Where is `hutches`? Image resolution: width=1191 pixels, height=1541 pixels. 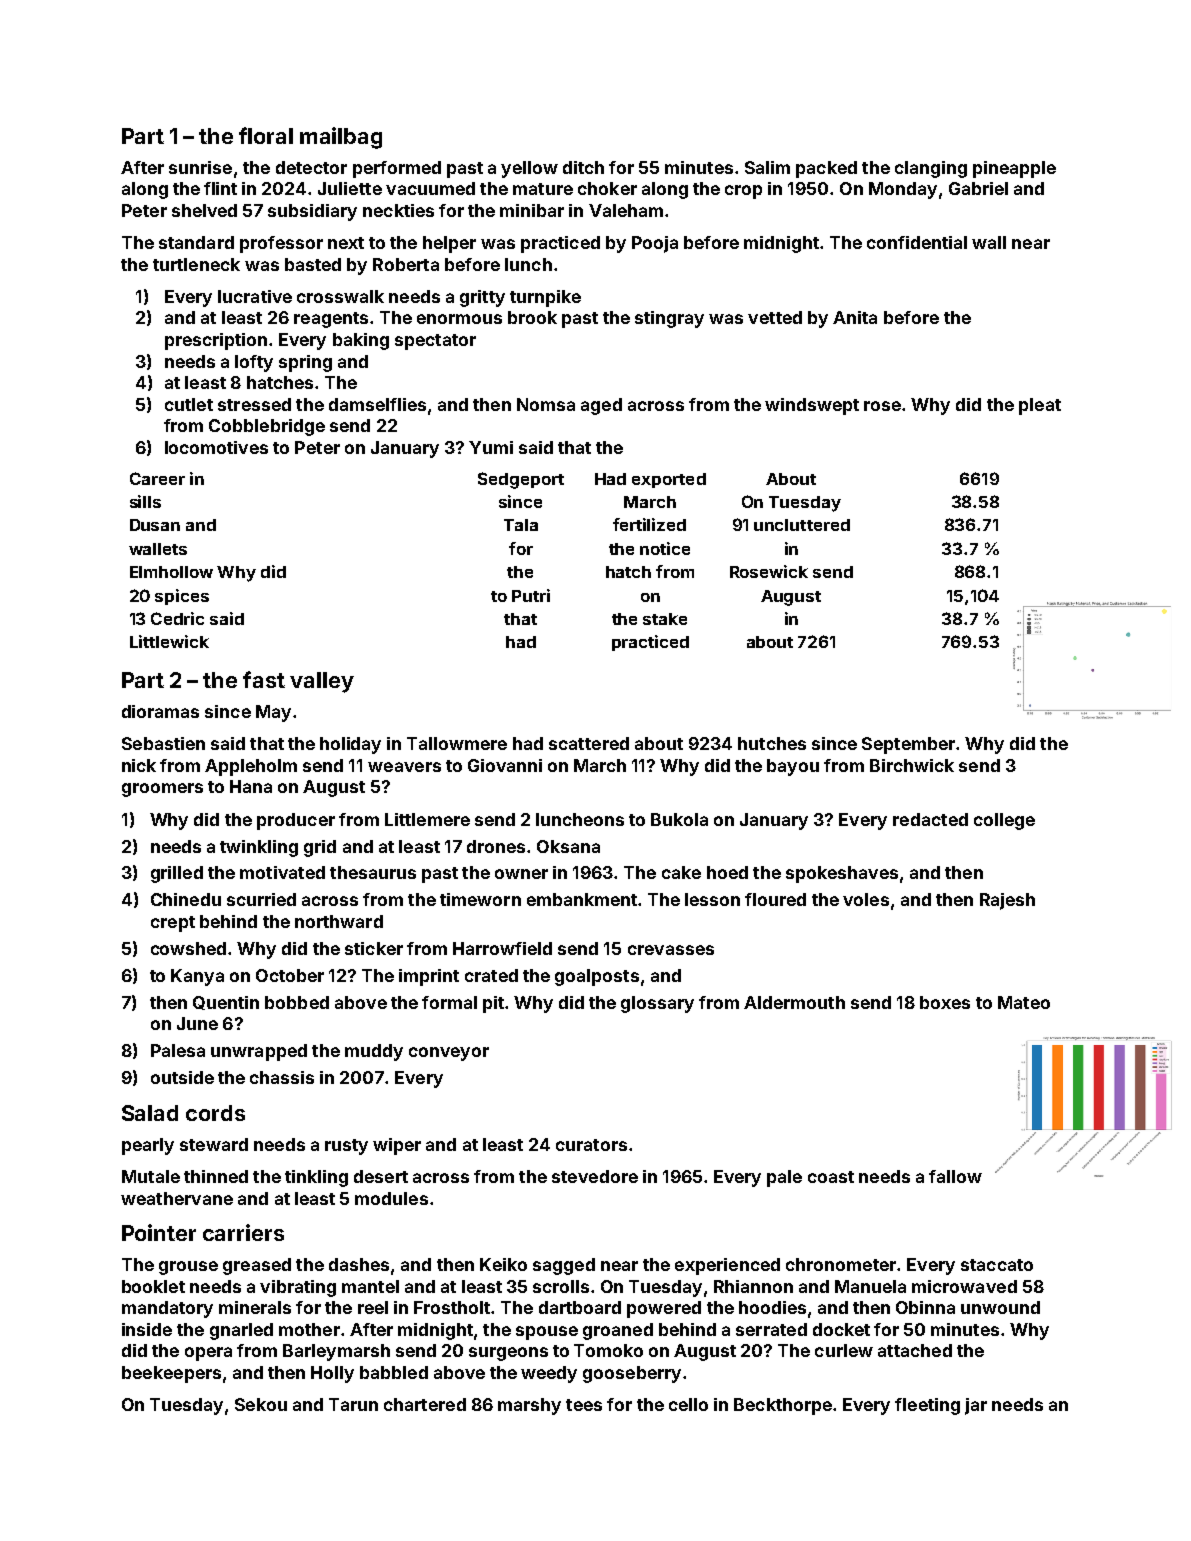
hutches is located at coordinates (772, 743).
